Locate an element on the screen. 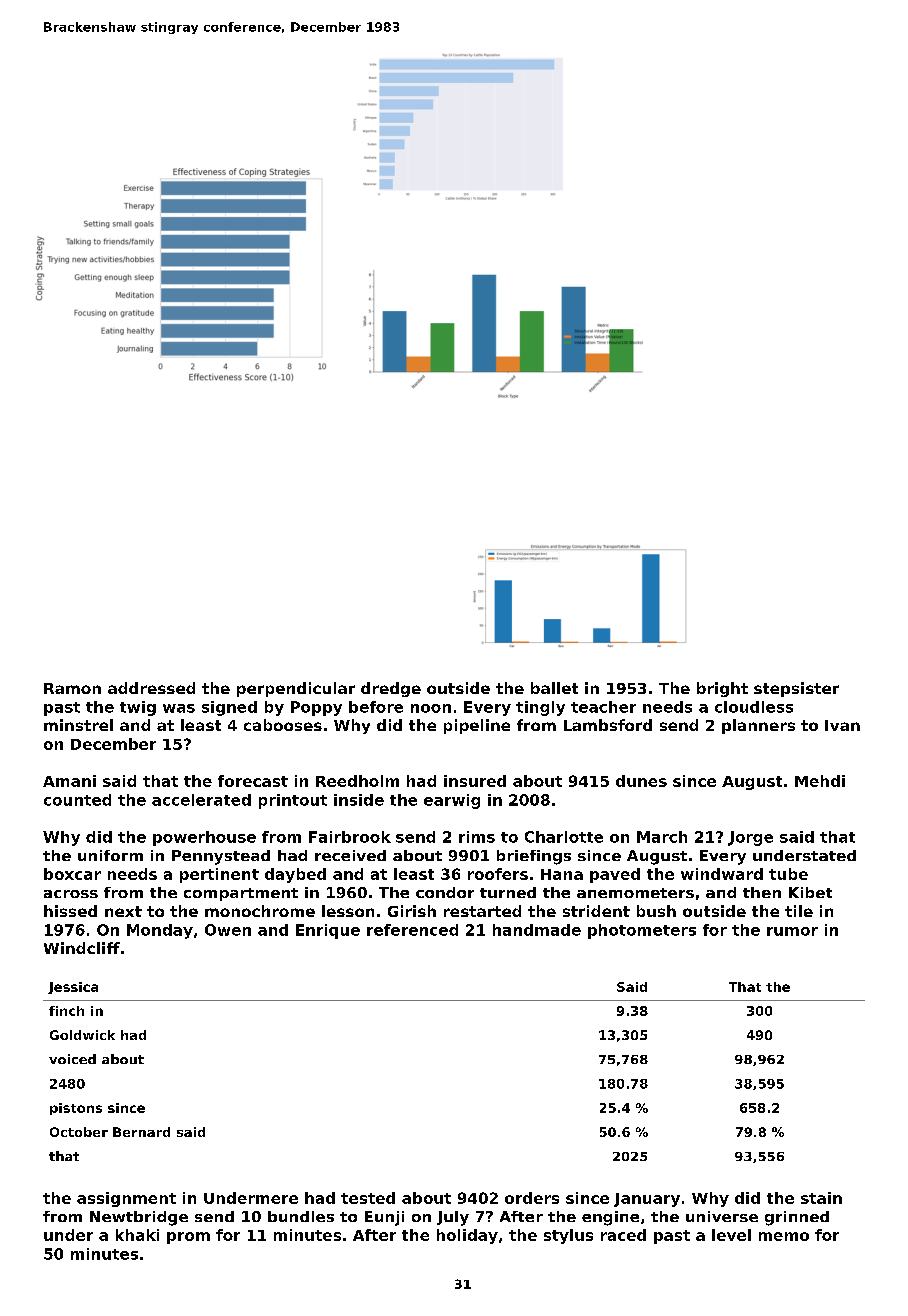 This screenshot has height=1316, width=908. stepsister is located at coordinates (796, 689).
